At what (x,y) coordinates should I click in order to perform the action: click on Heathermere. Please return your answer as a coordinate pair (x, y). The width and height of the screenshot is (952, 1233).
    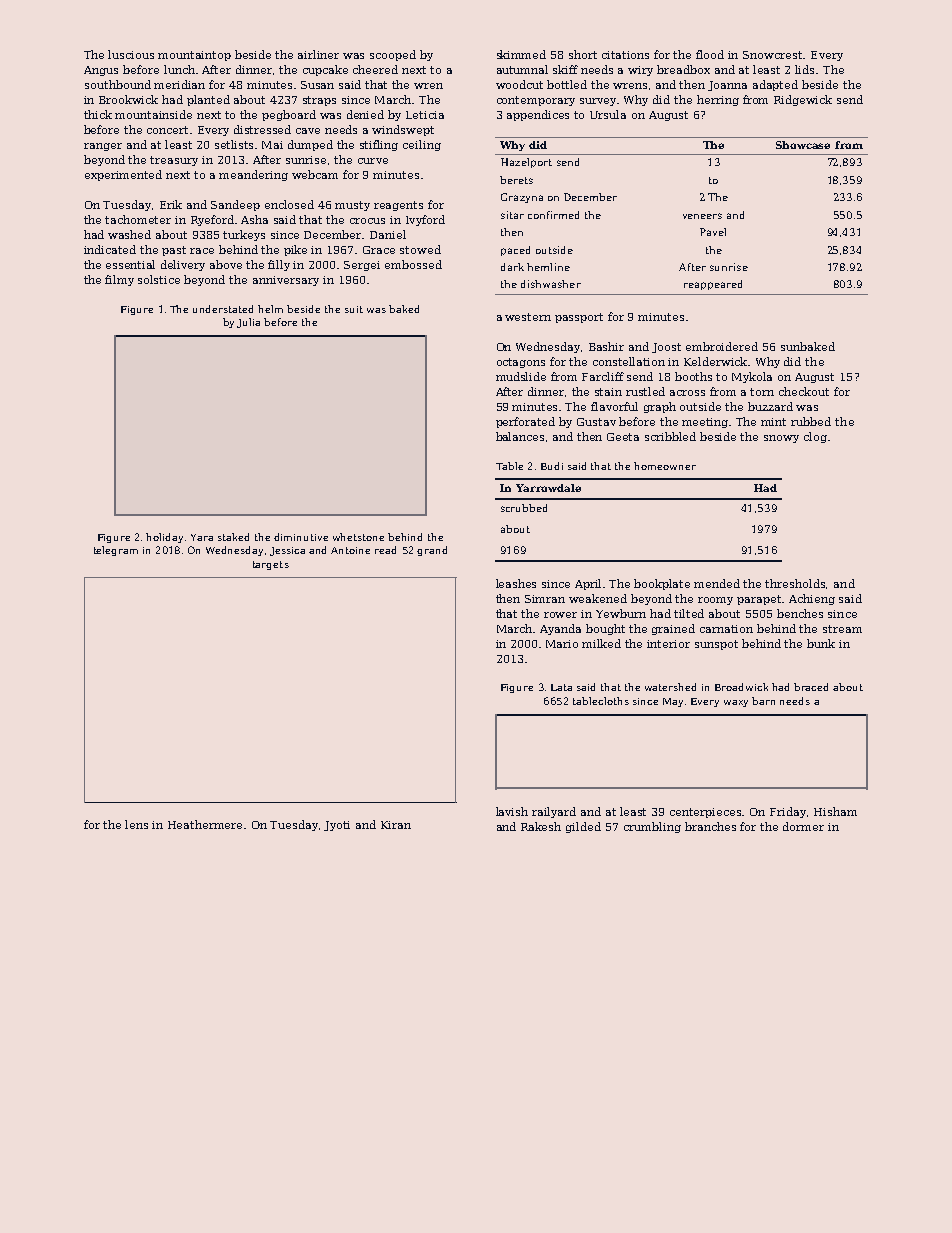
    Looking at the image, I should click on (205, 824).
